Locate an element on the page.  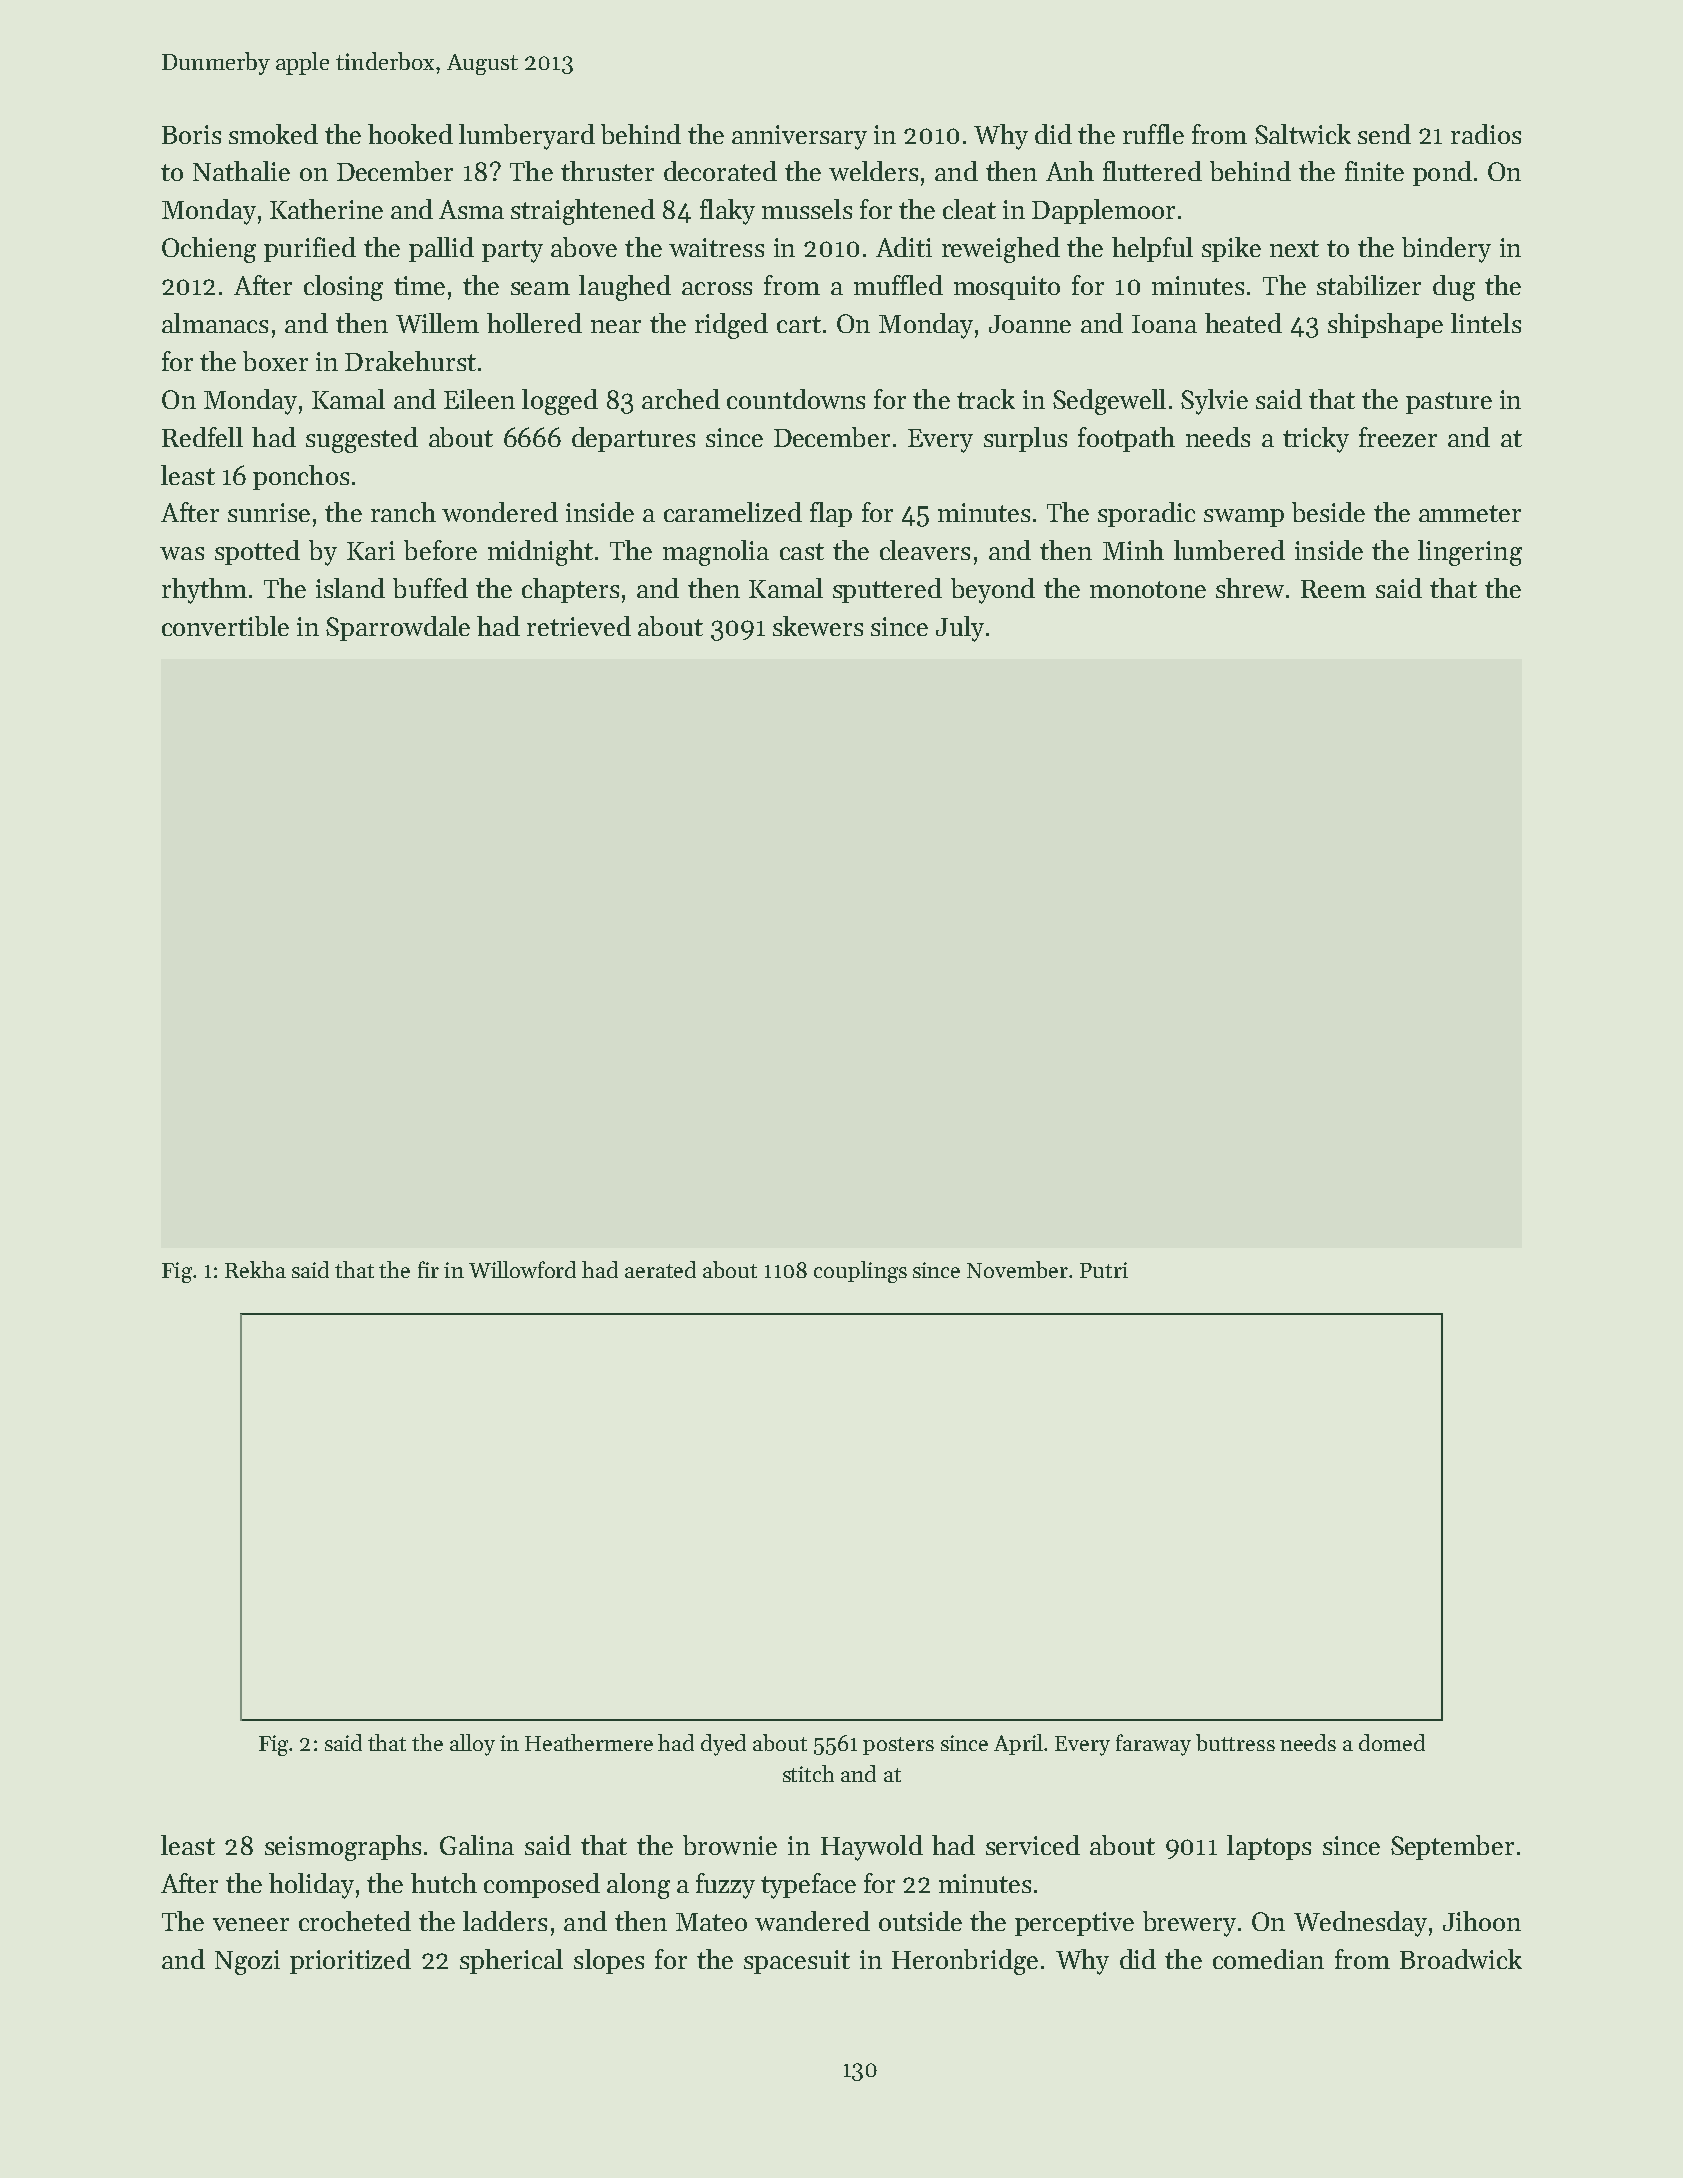
Broadwick is located at coordinates (1461, 1959).
